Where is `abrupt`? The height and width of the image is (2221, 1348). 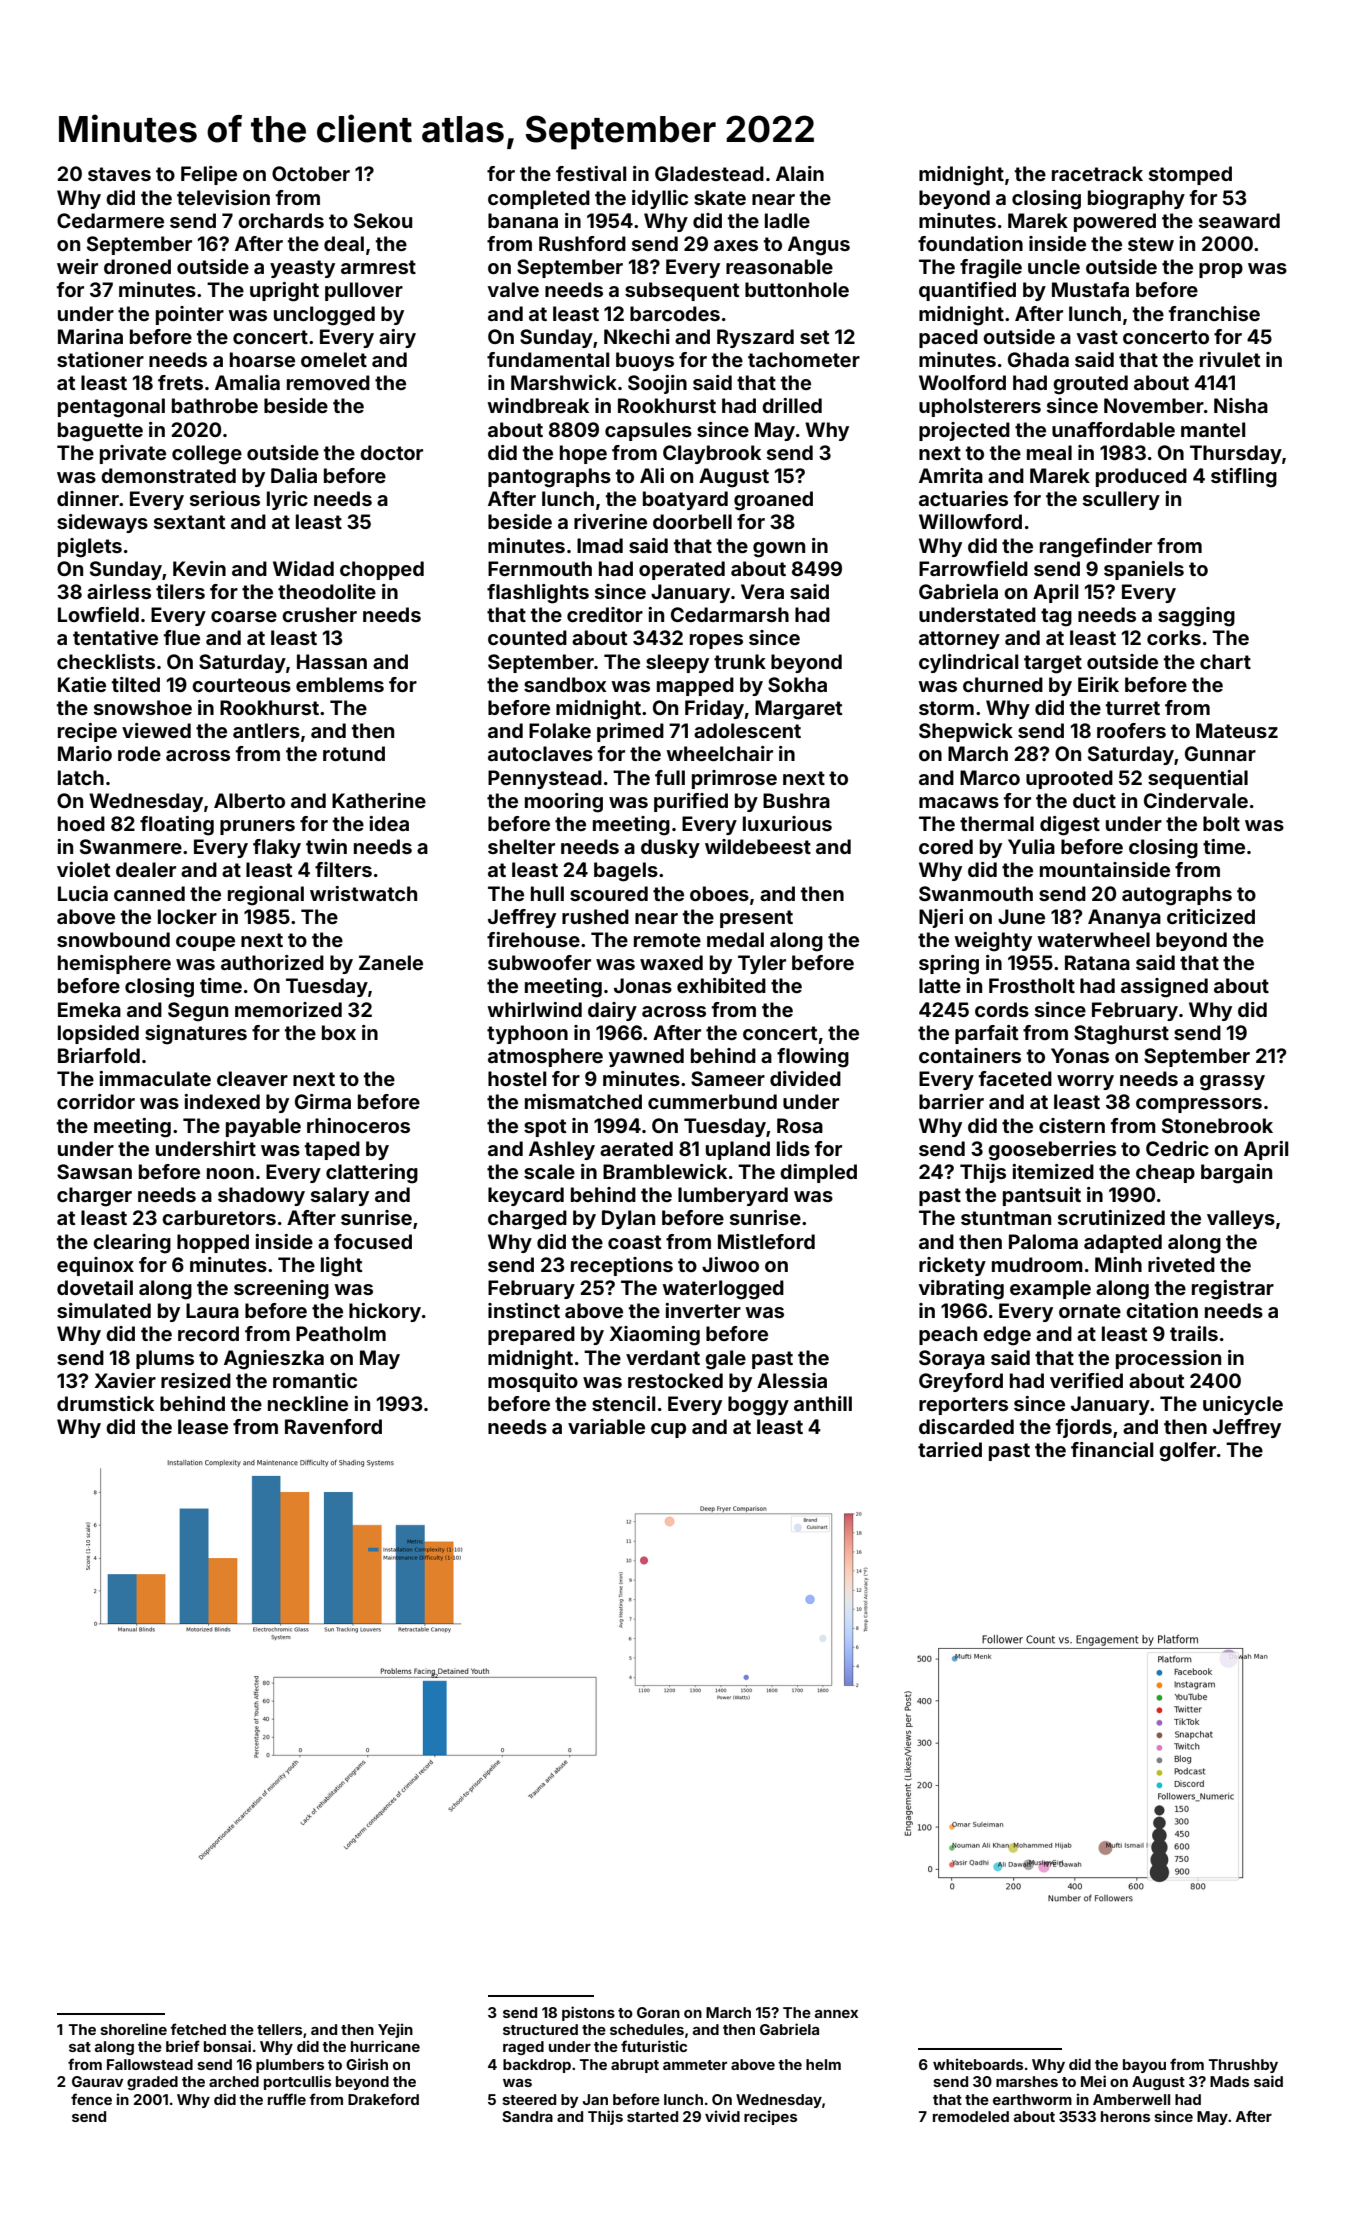 abrupt is located at coordinates (635, 2066).
